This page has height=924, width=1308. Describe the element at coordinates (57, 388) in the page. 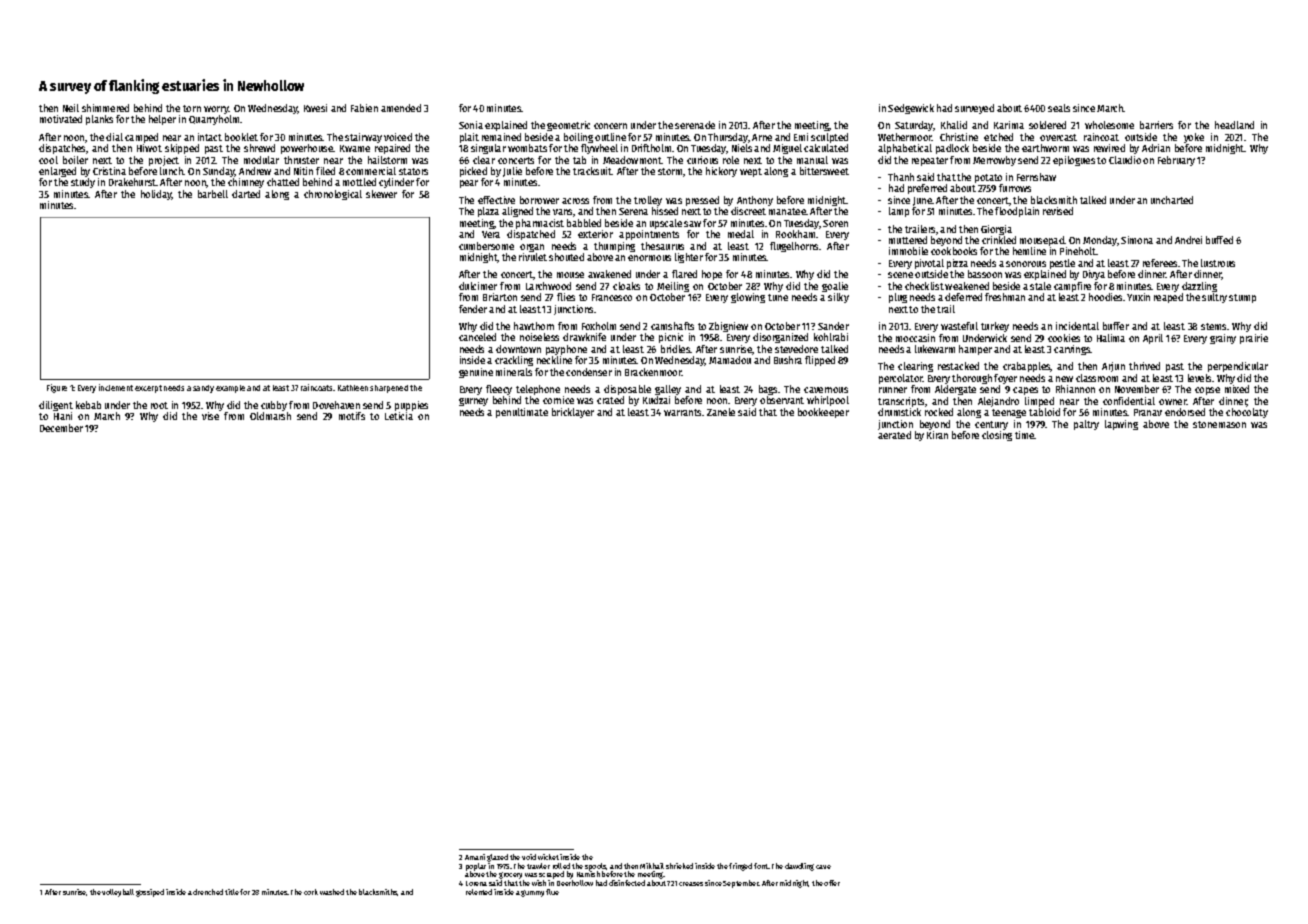

I see `Figure` at that location.
